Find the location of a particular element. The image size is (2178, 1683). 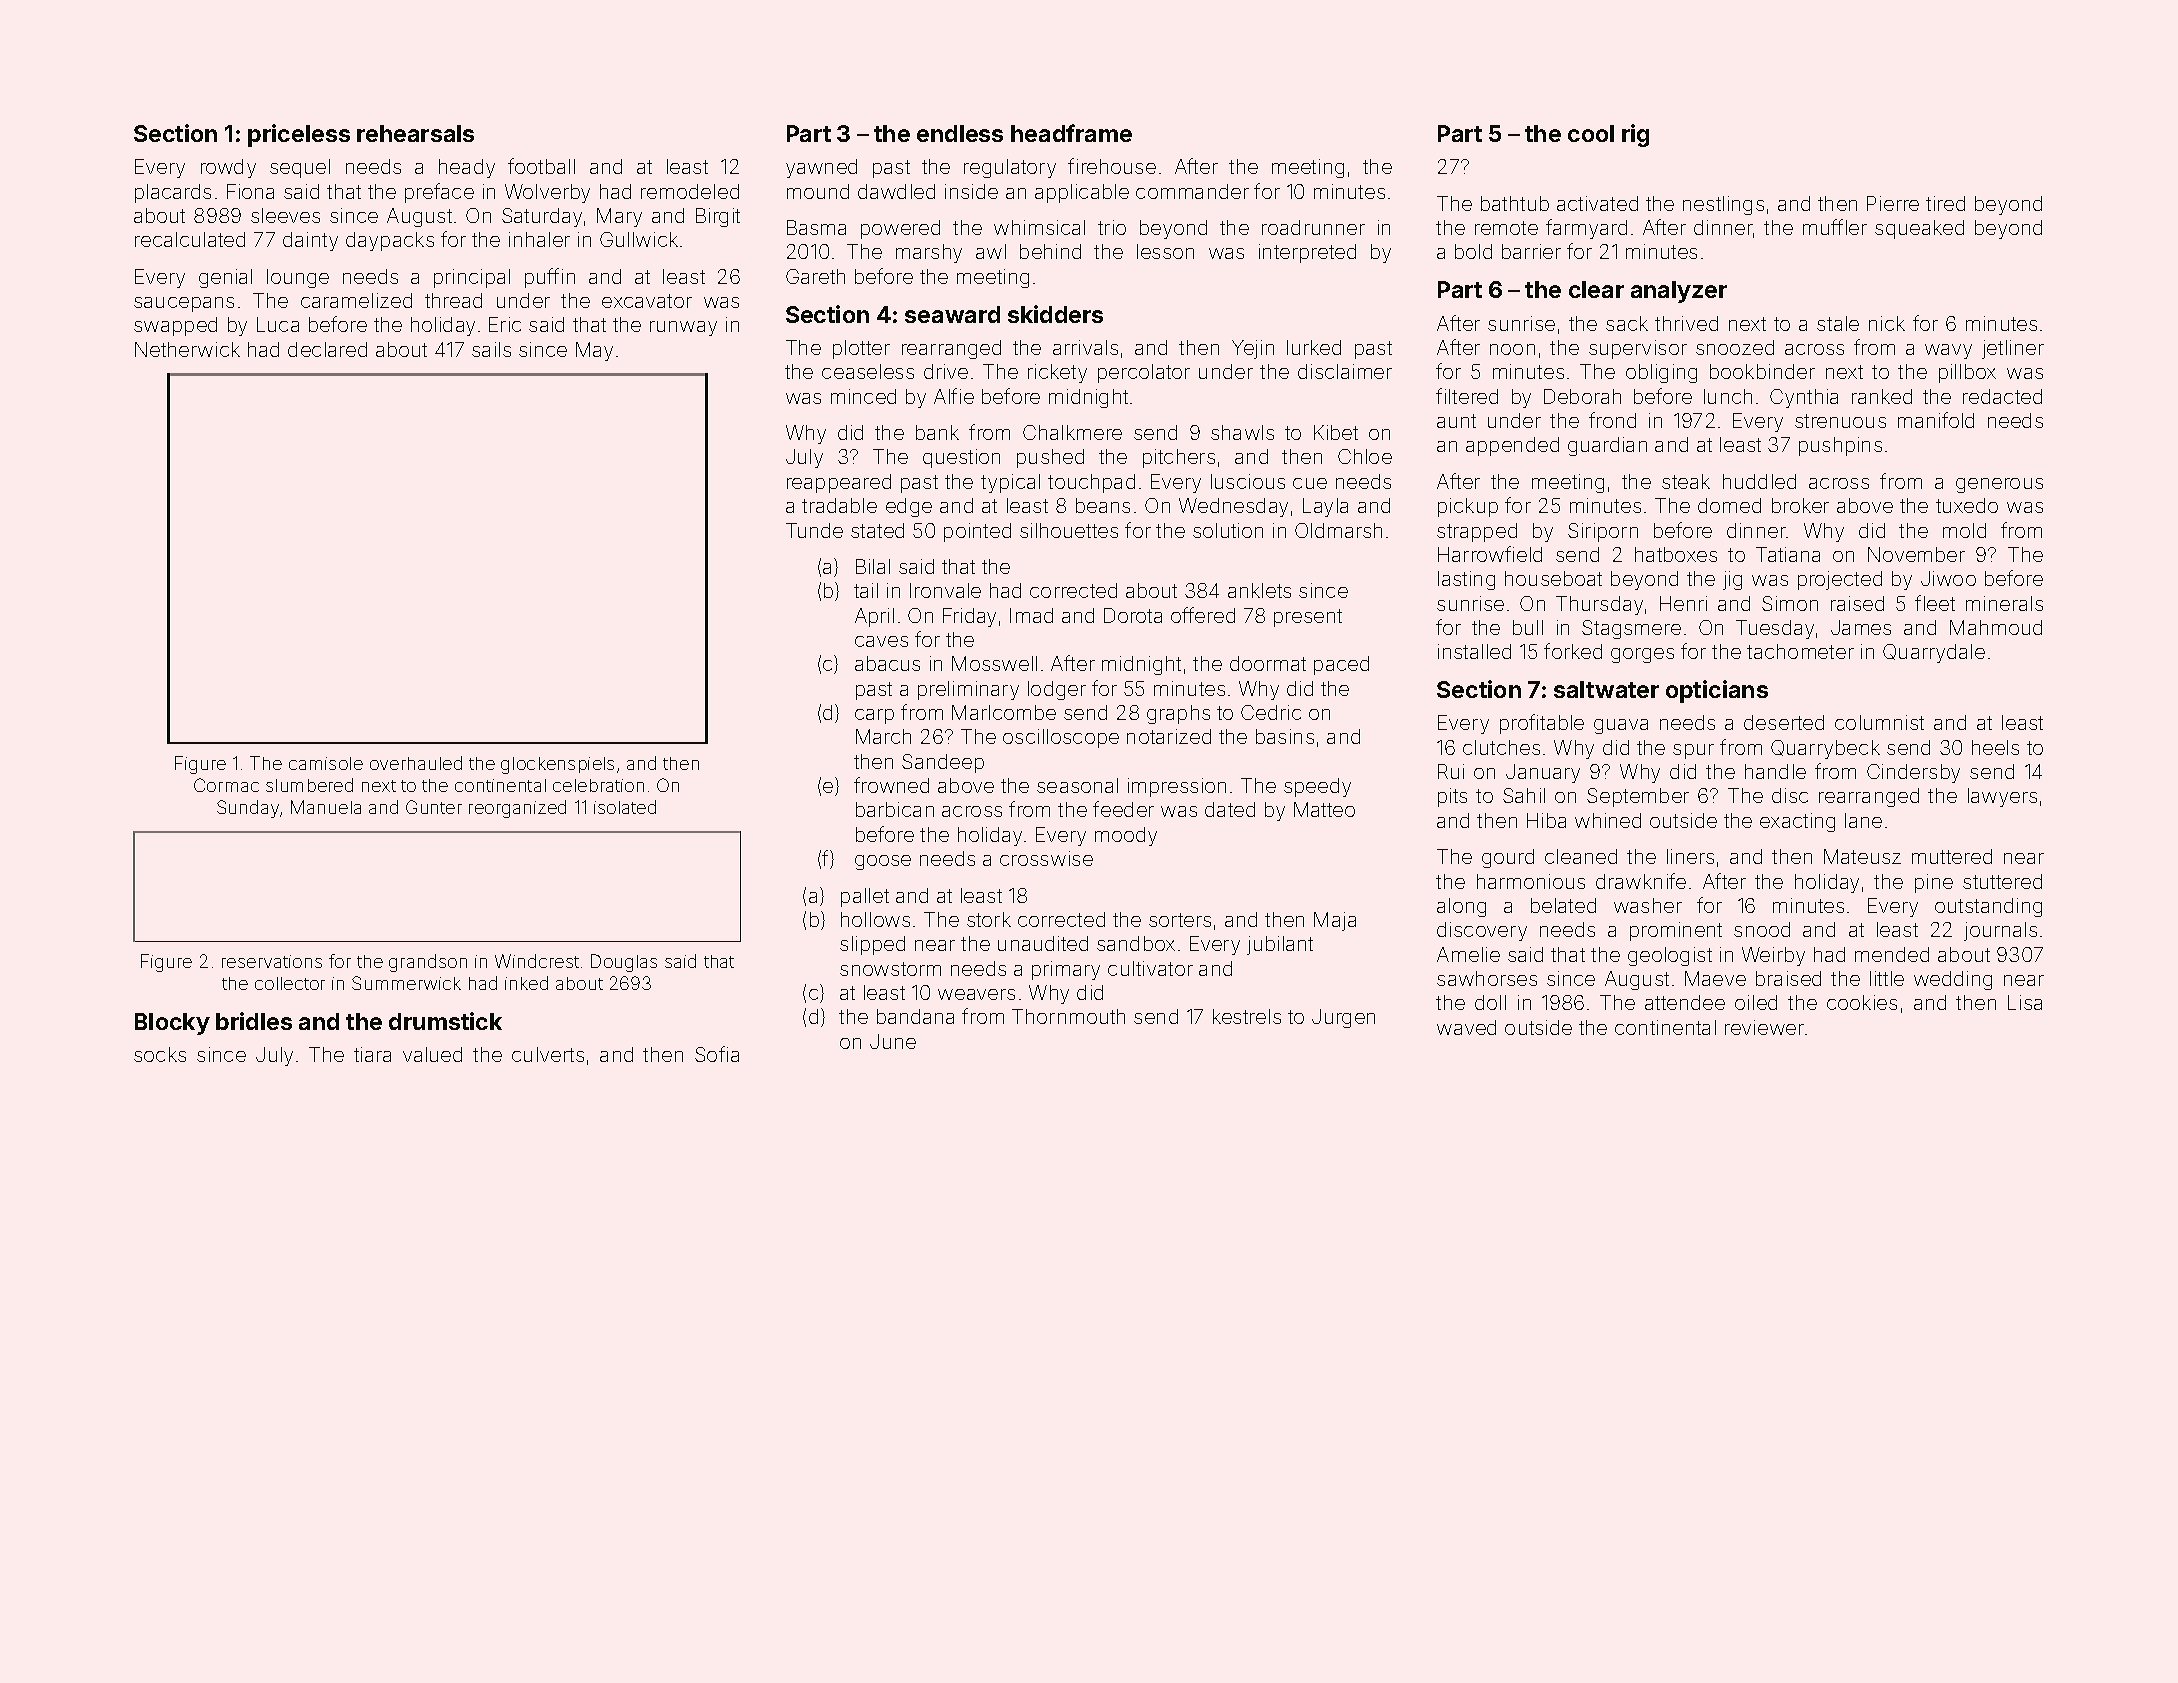

roadrunner is located at coordinates (1313, 227).
